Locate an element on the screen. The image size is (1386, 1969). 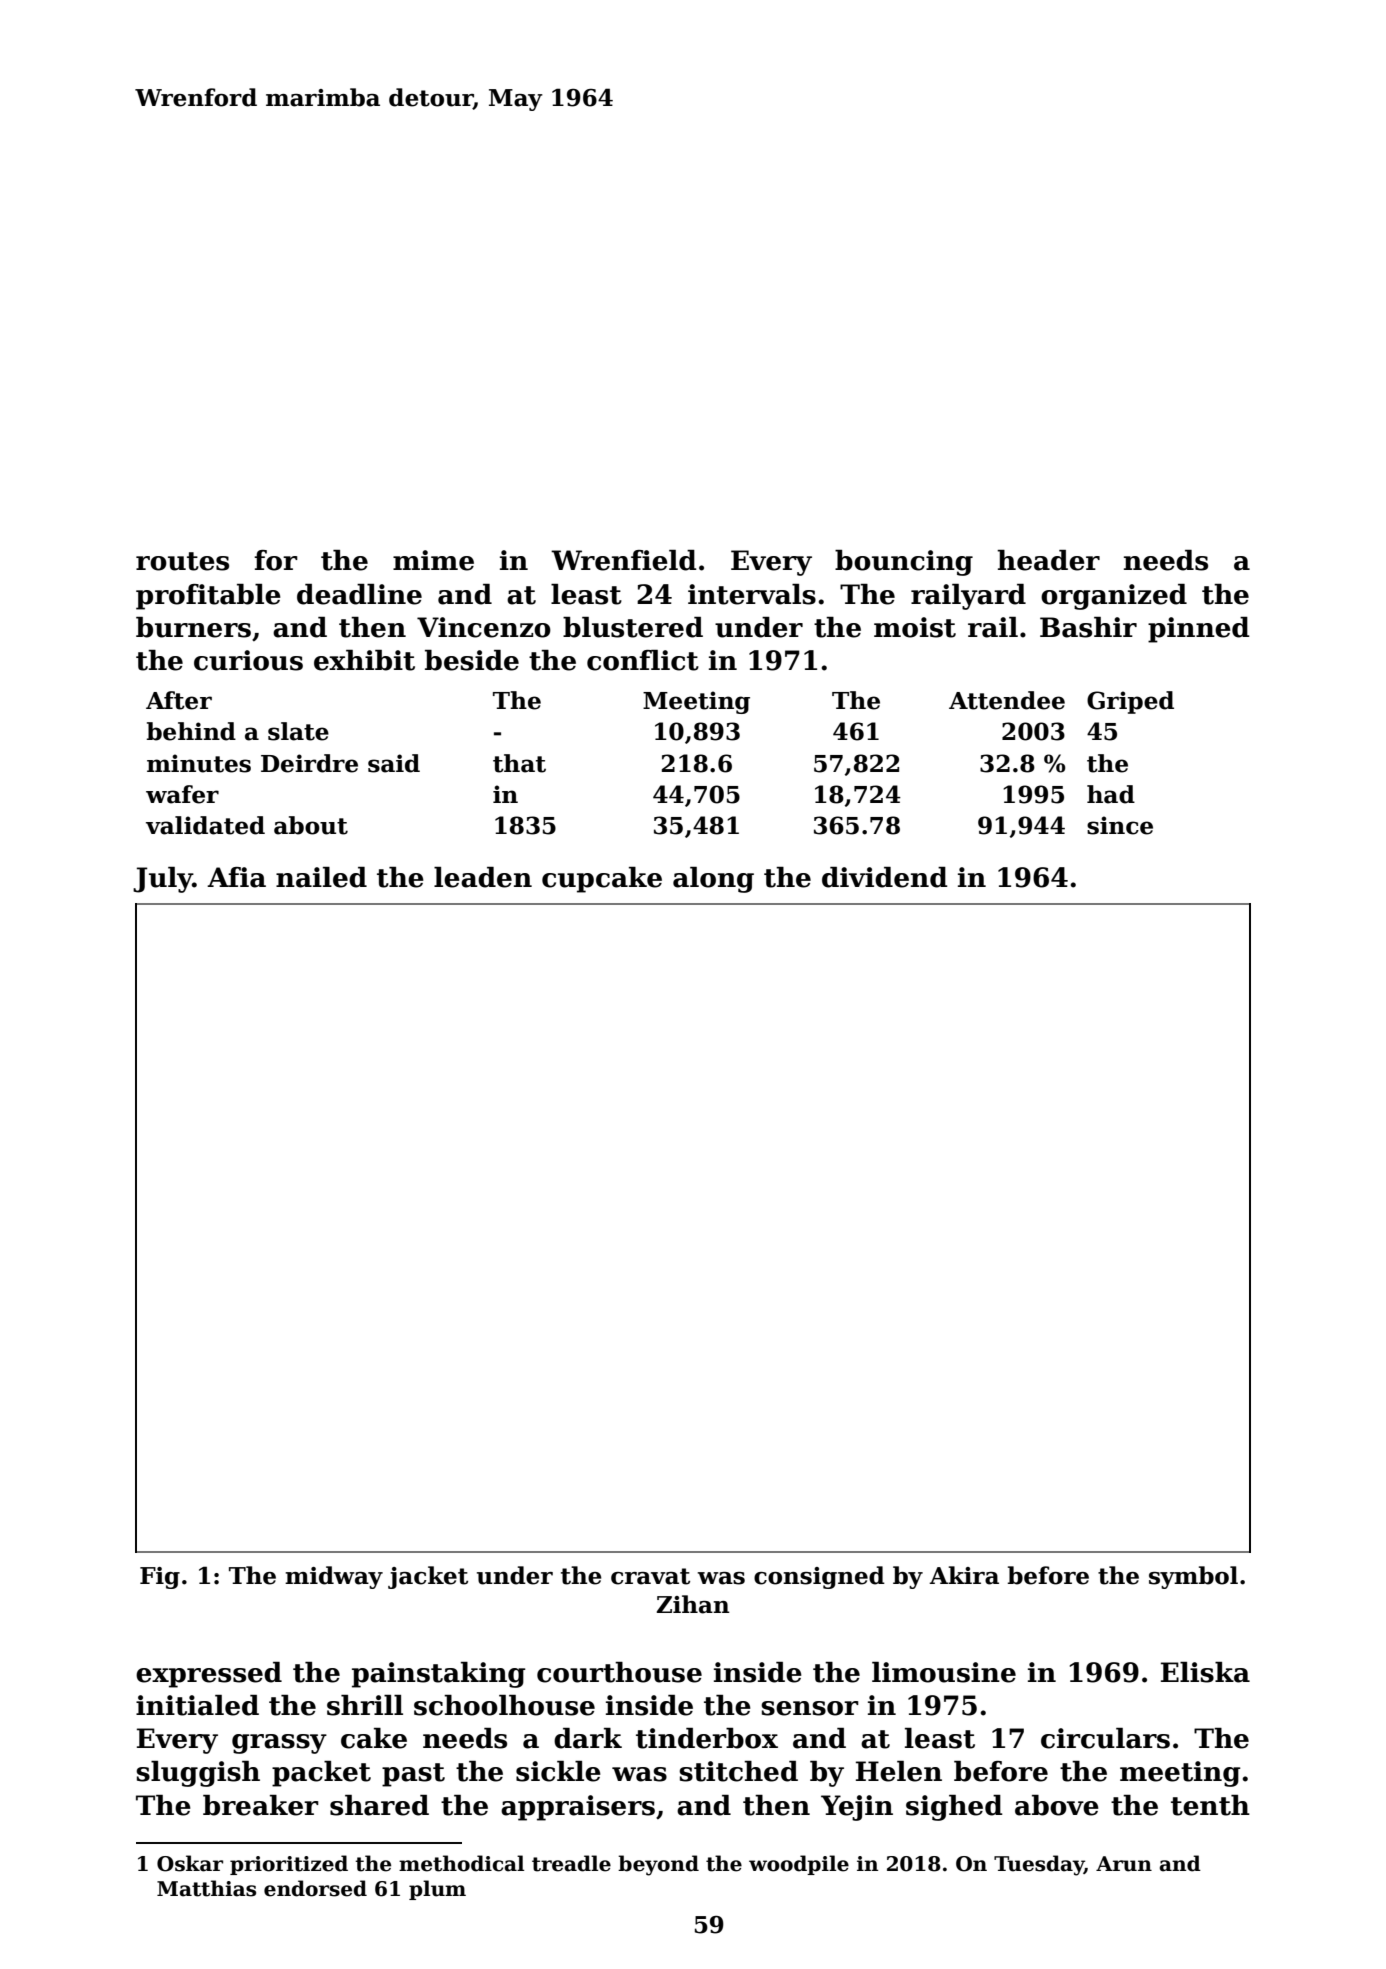
grassy is located at coordinates (279, 1744).
